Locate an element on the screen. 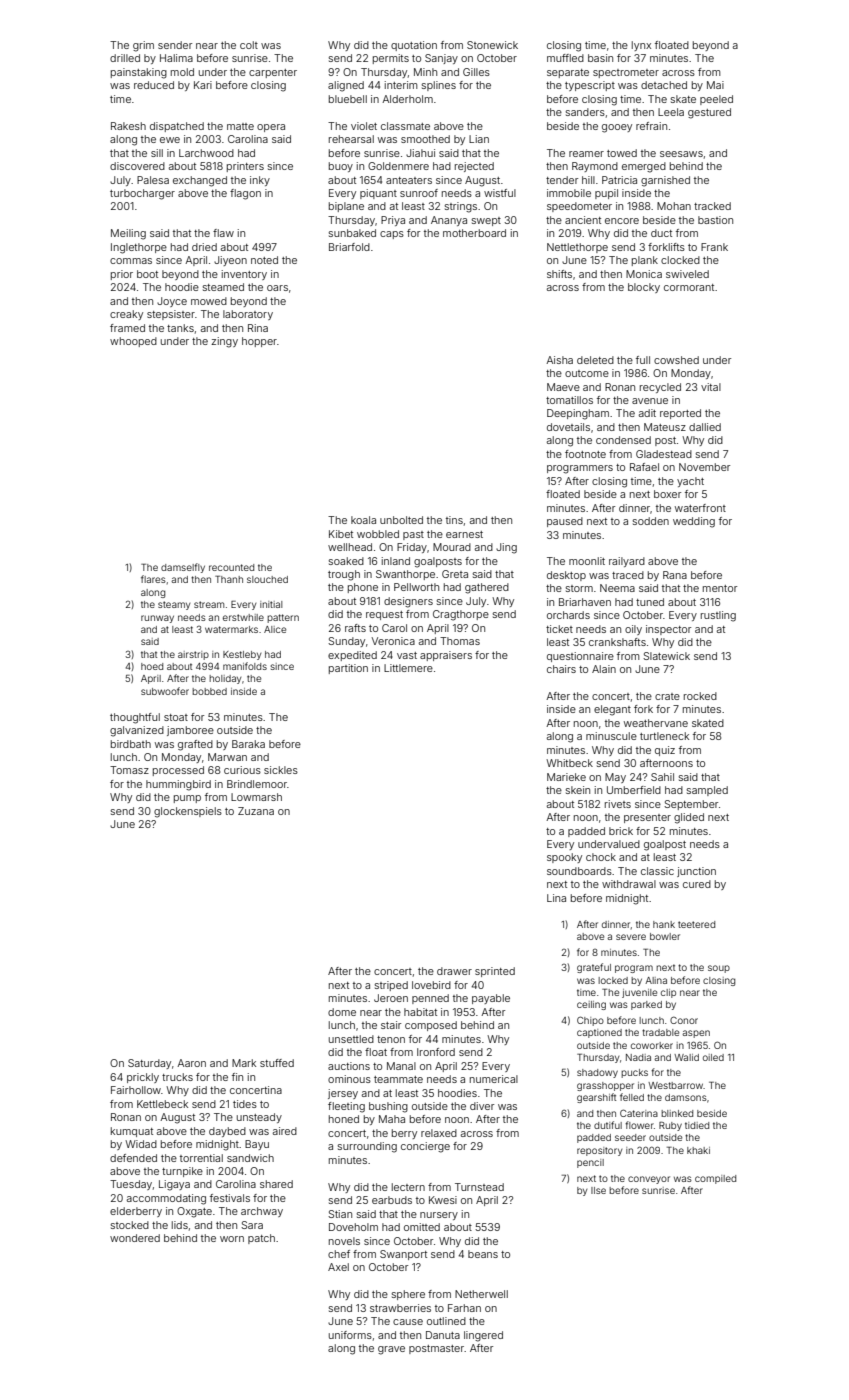  quotation is located at coordinates (414, 46).
